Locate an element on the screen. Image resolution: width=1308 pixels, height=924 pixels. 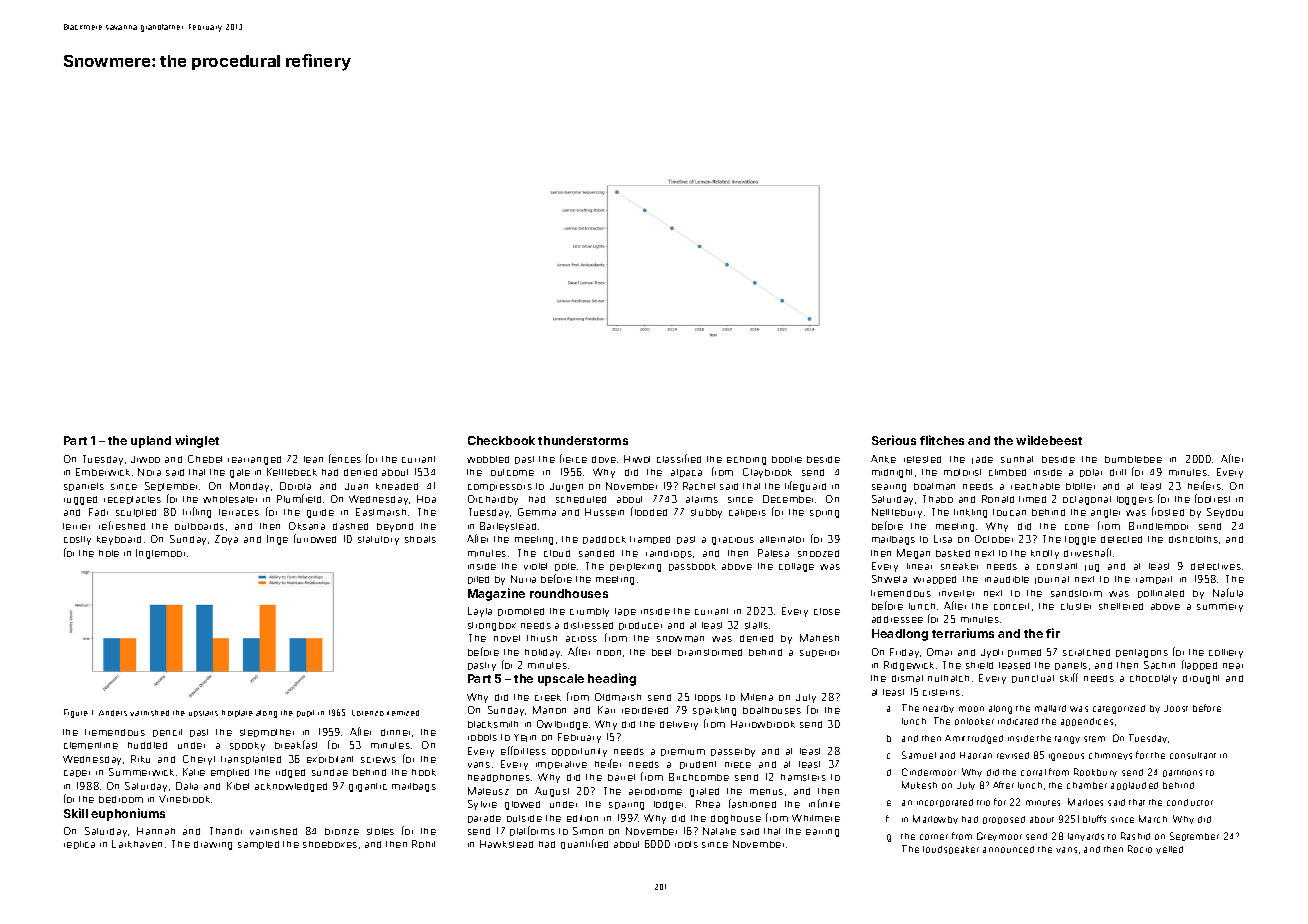
passerby is located at coordinates (733, 752).
